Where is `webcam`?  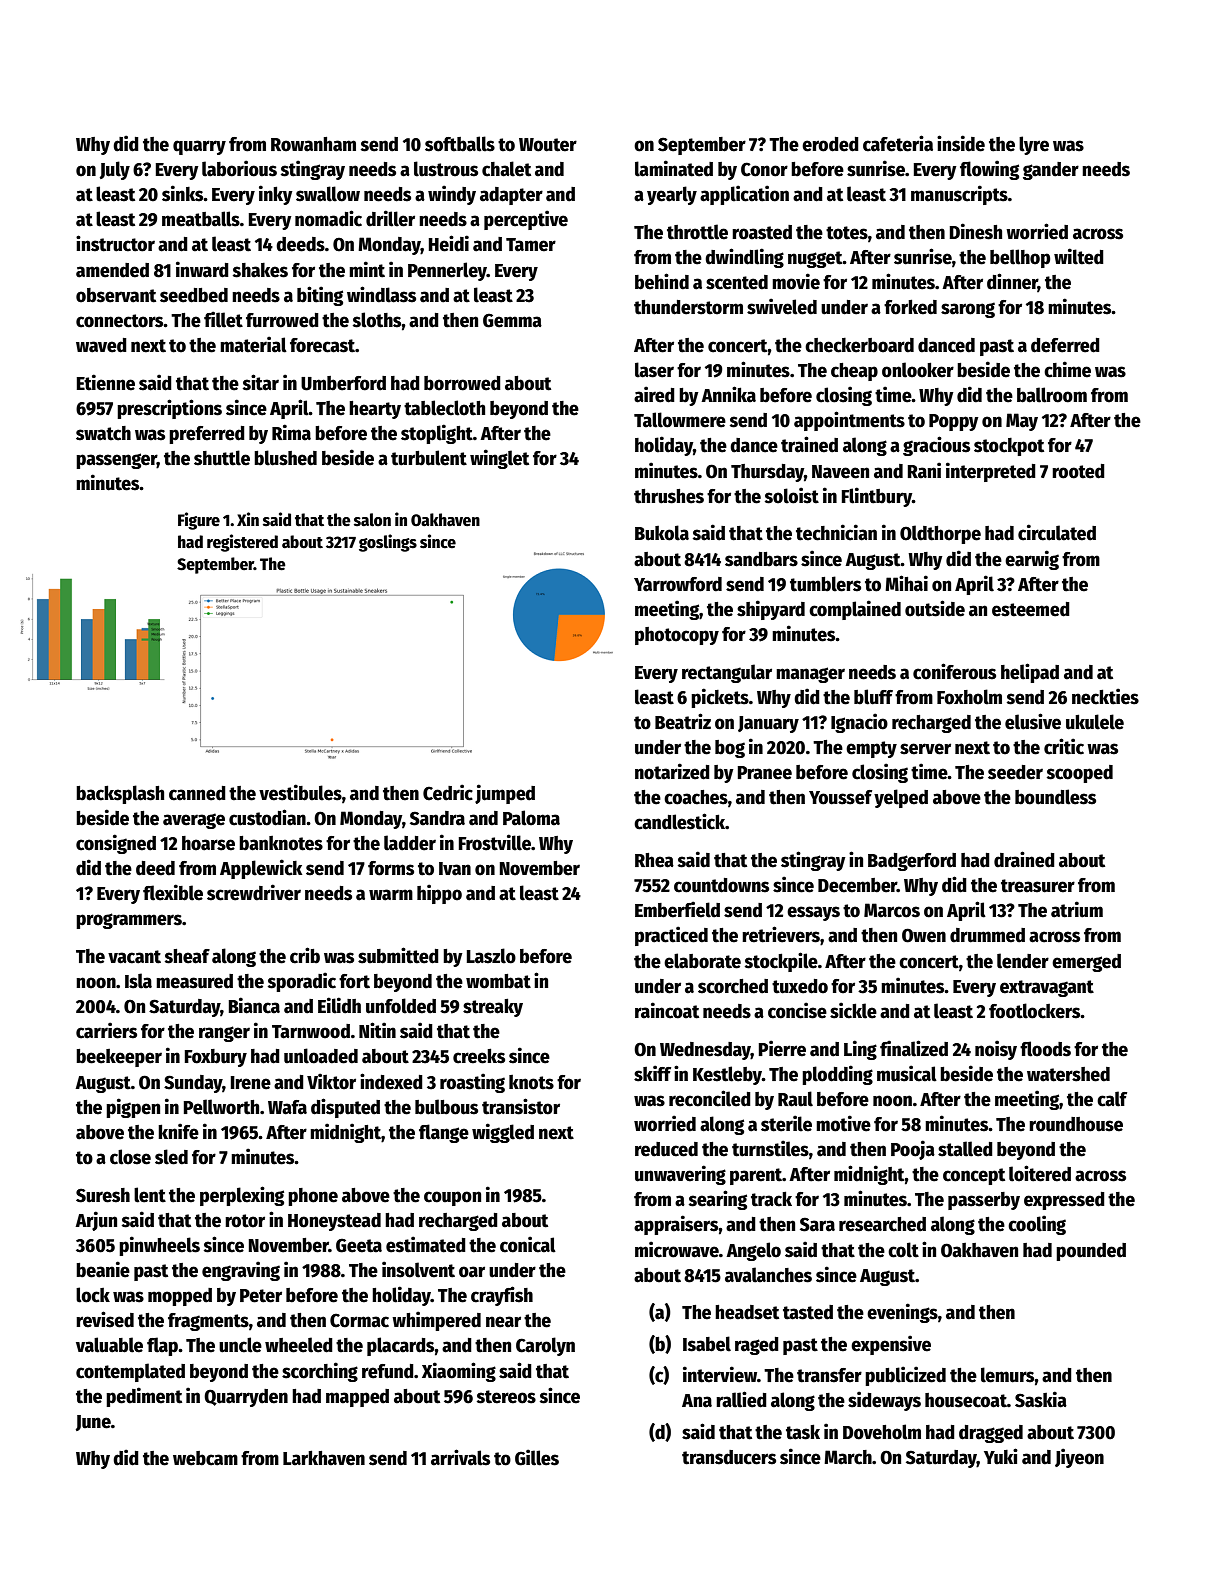 webcam is located at coordinates (205, 1458).
